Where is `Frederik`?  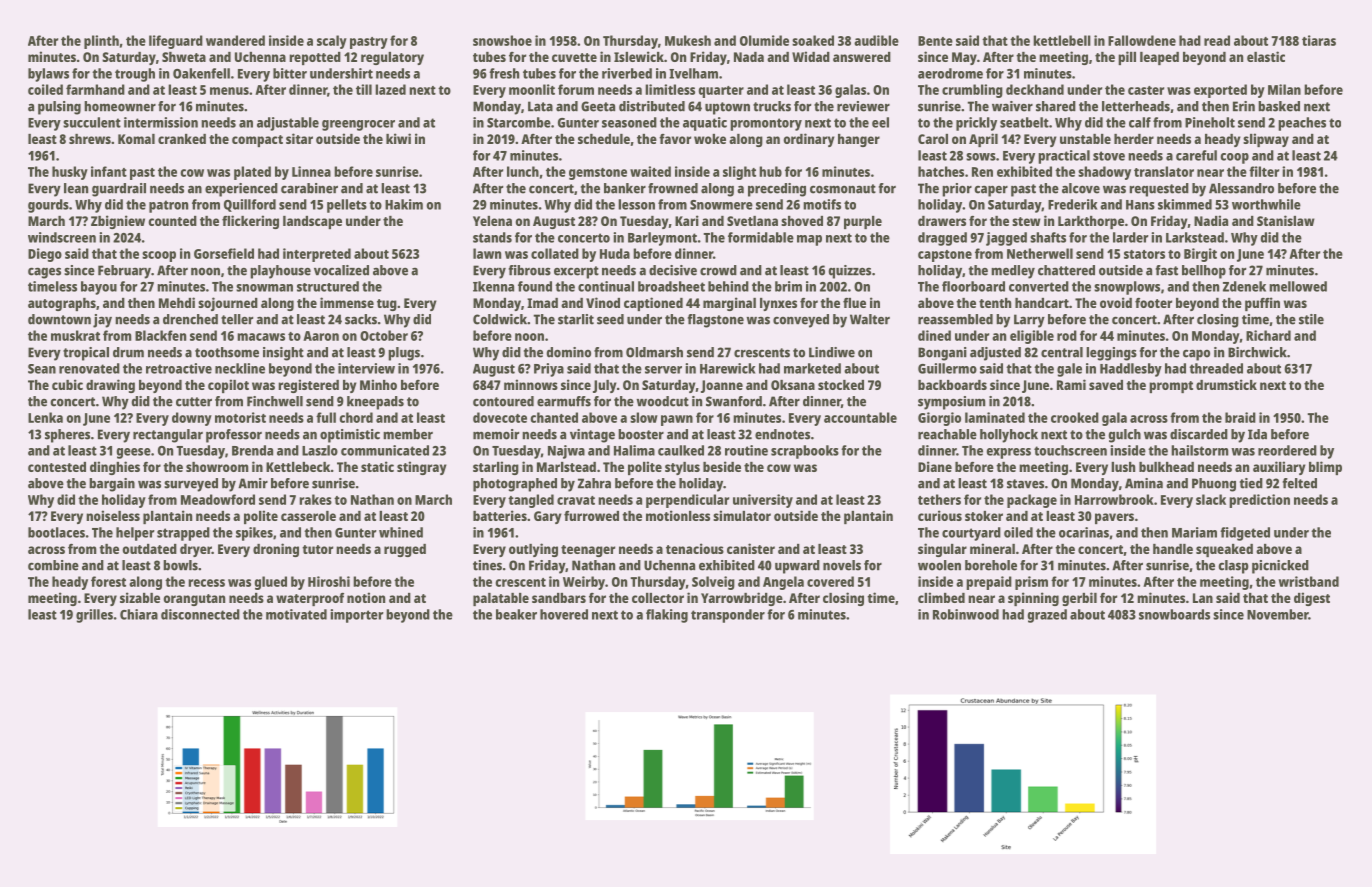
Frederik is located at coordinates (1072, 204).
